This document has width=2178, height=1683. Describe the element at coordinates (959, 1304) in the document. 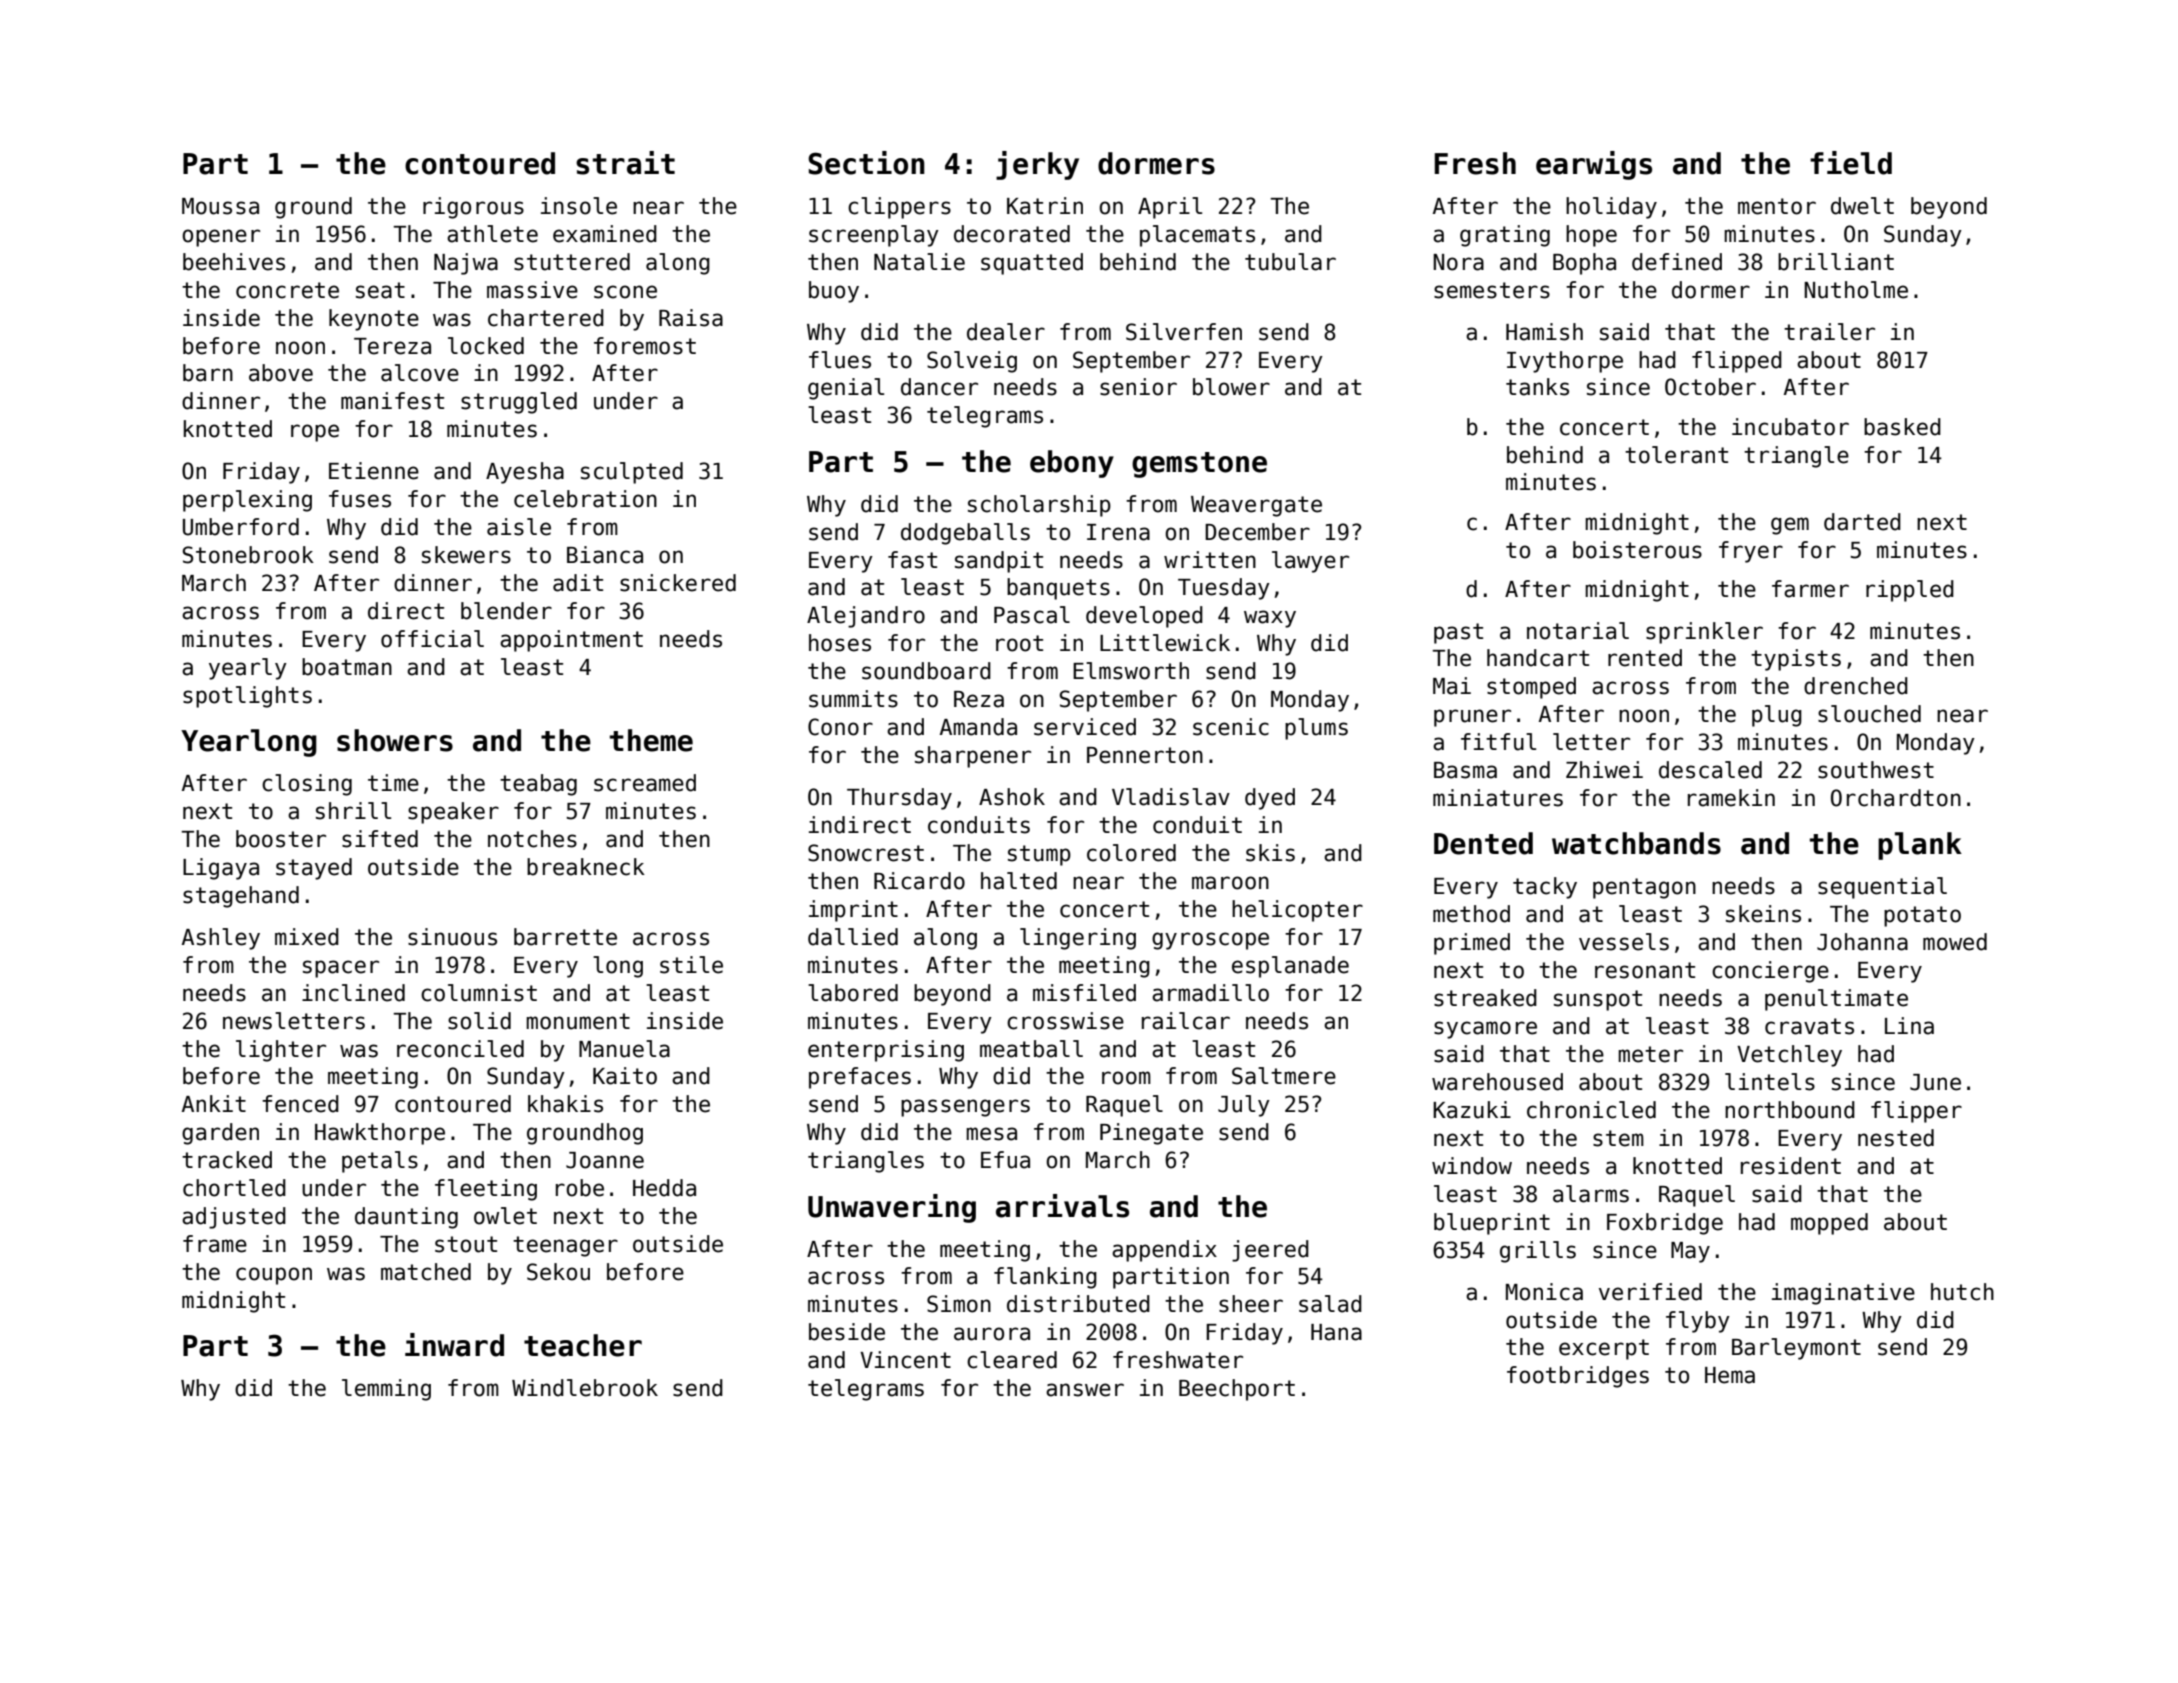

I see `Simon` at that location.
